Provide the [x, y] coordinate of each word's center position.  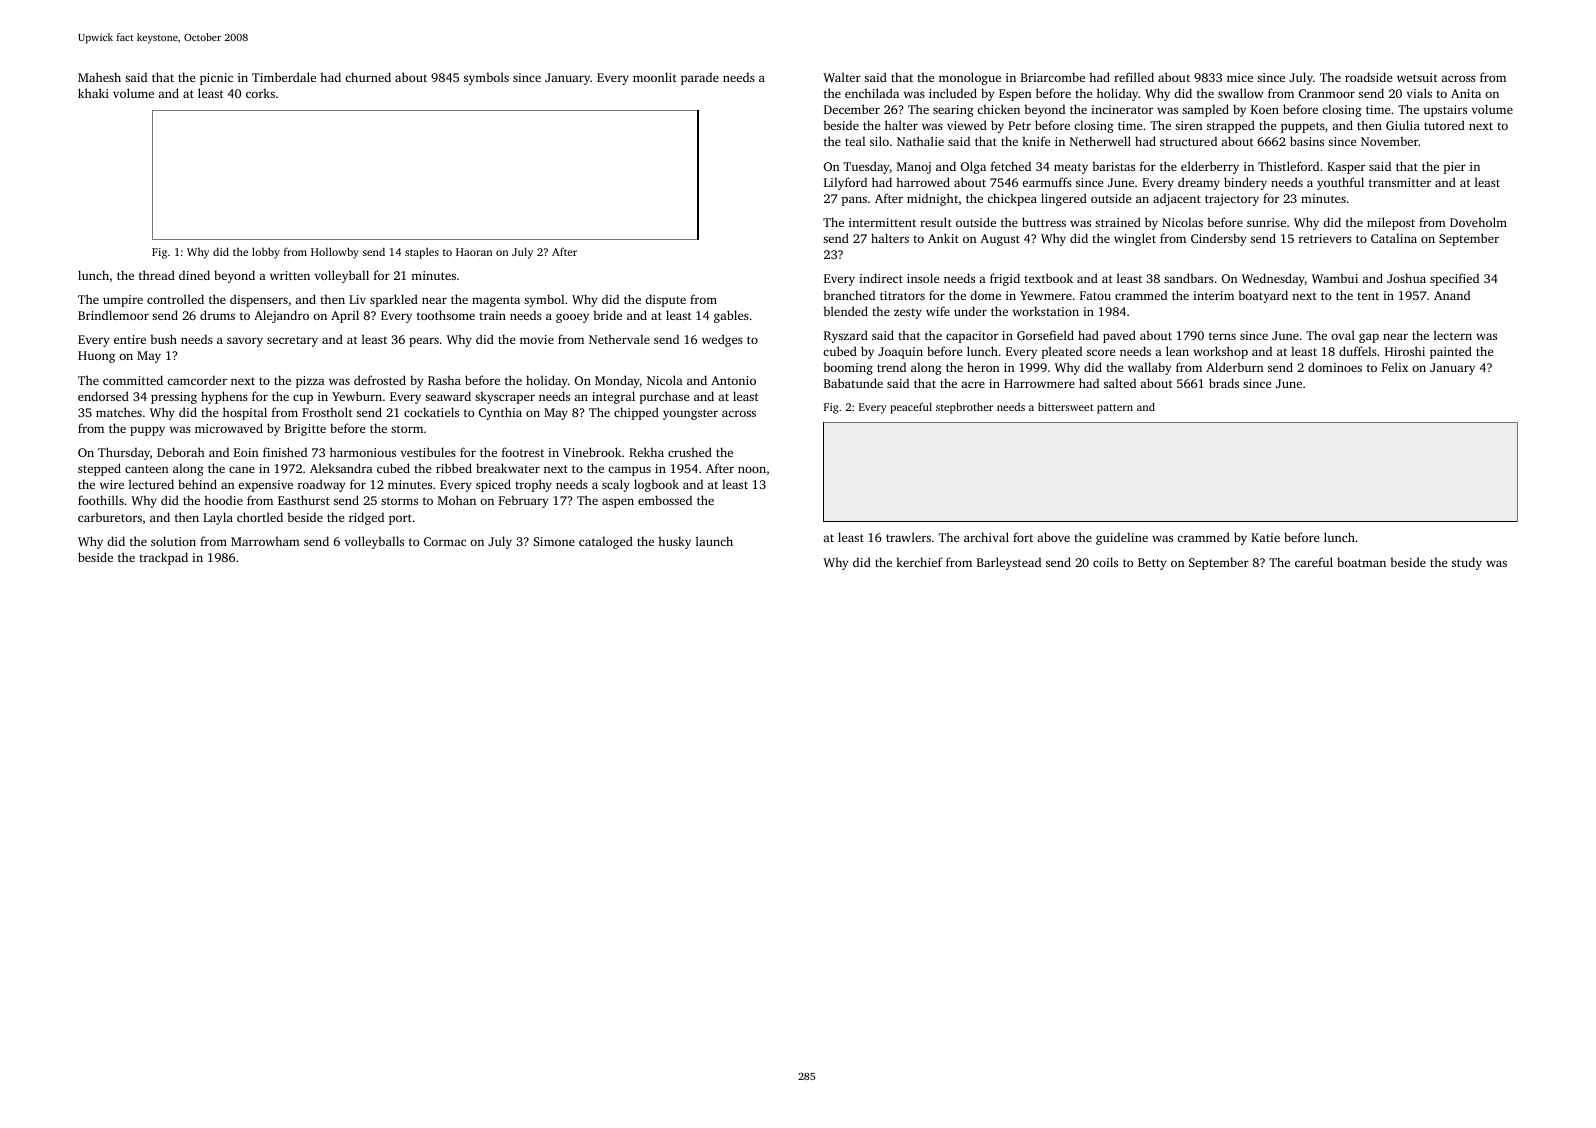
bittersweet [1065, 406]
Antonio [733, 380]
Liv [357, 299]
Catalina [1394, 238]
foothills [101, 500]
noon [752, 469]
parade [700, 78]
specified [1454, 279]
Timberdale [284, 77]
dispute [665, 300]
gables [731, 316]
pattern [1115, 409]
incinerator [1122, 109]
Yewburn [357, 396]
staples [422, 253]
